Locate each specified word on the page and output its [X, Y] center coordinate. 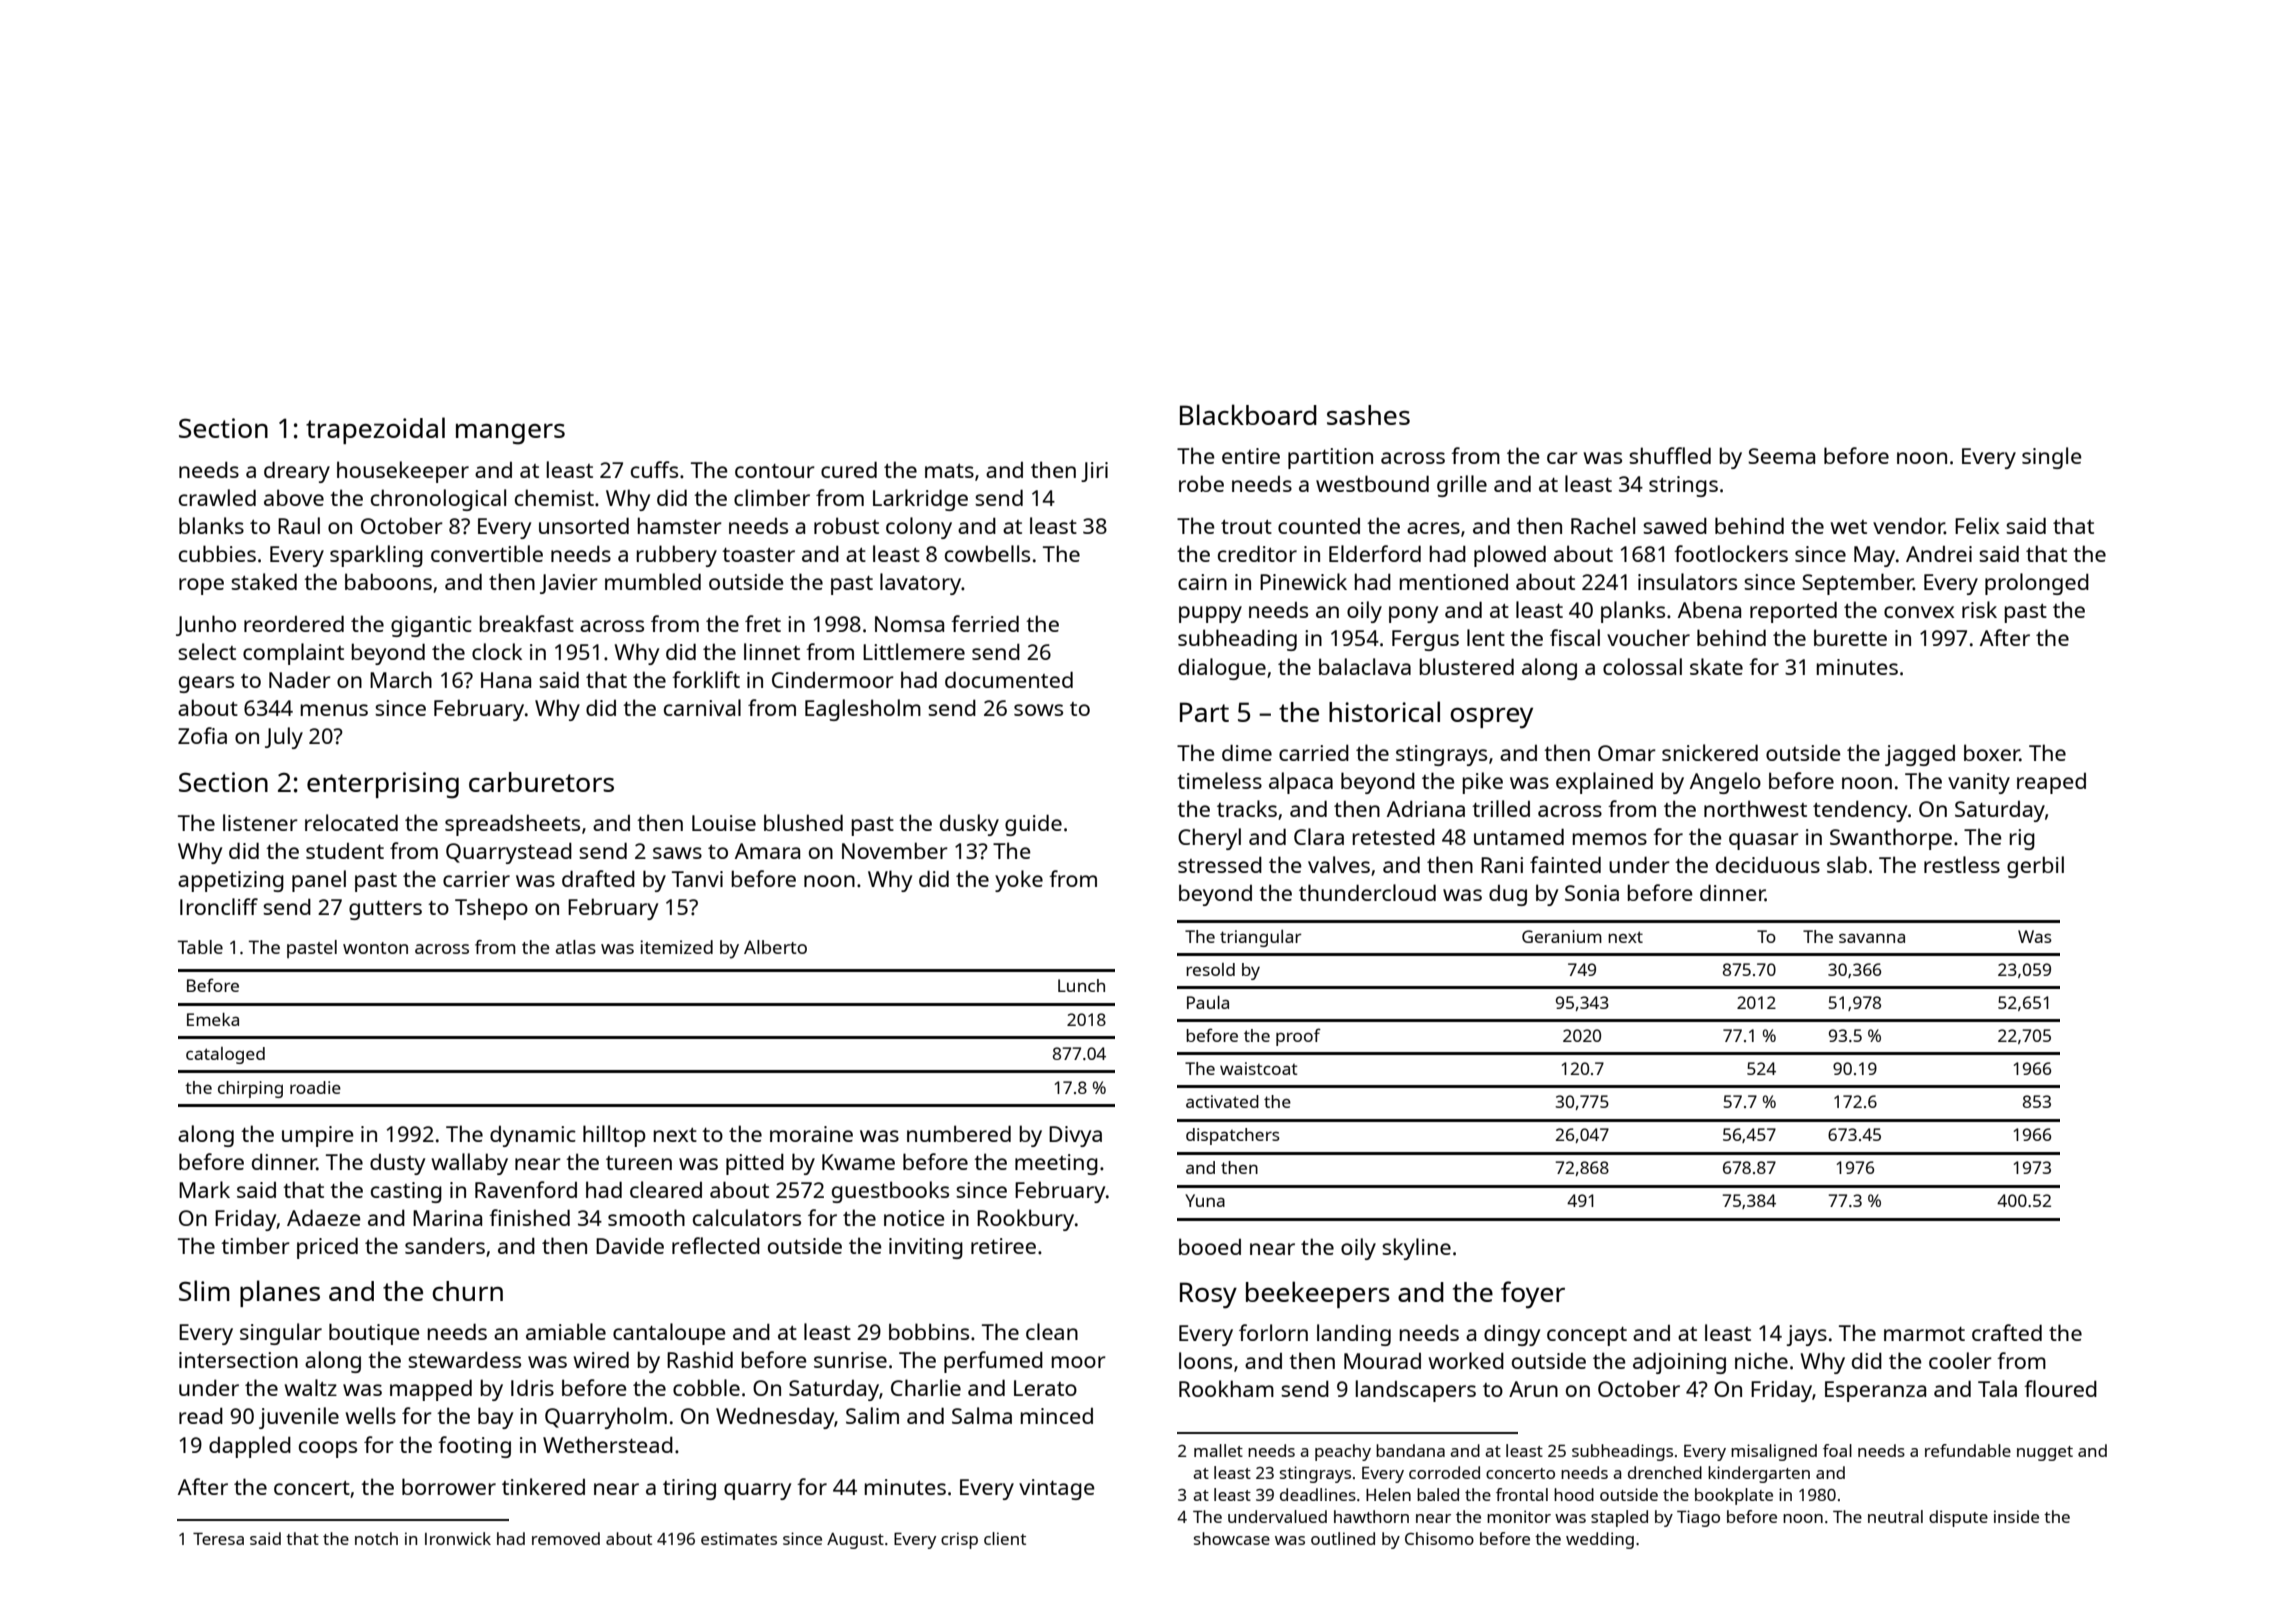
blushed [803, 822]
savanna [1872, 938]
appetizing [231, 881]
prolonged [2037, 584]
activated [1222, 1101]
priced [327, 1248]
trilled [1501, 808]
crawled [217, 497]
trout [1246, 527]
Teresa [218, 1539]
